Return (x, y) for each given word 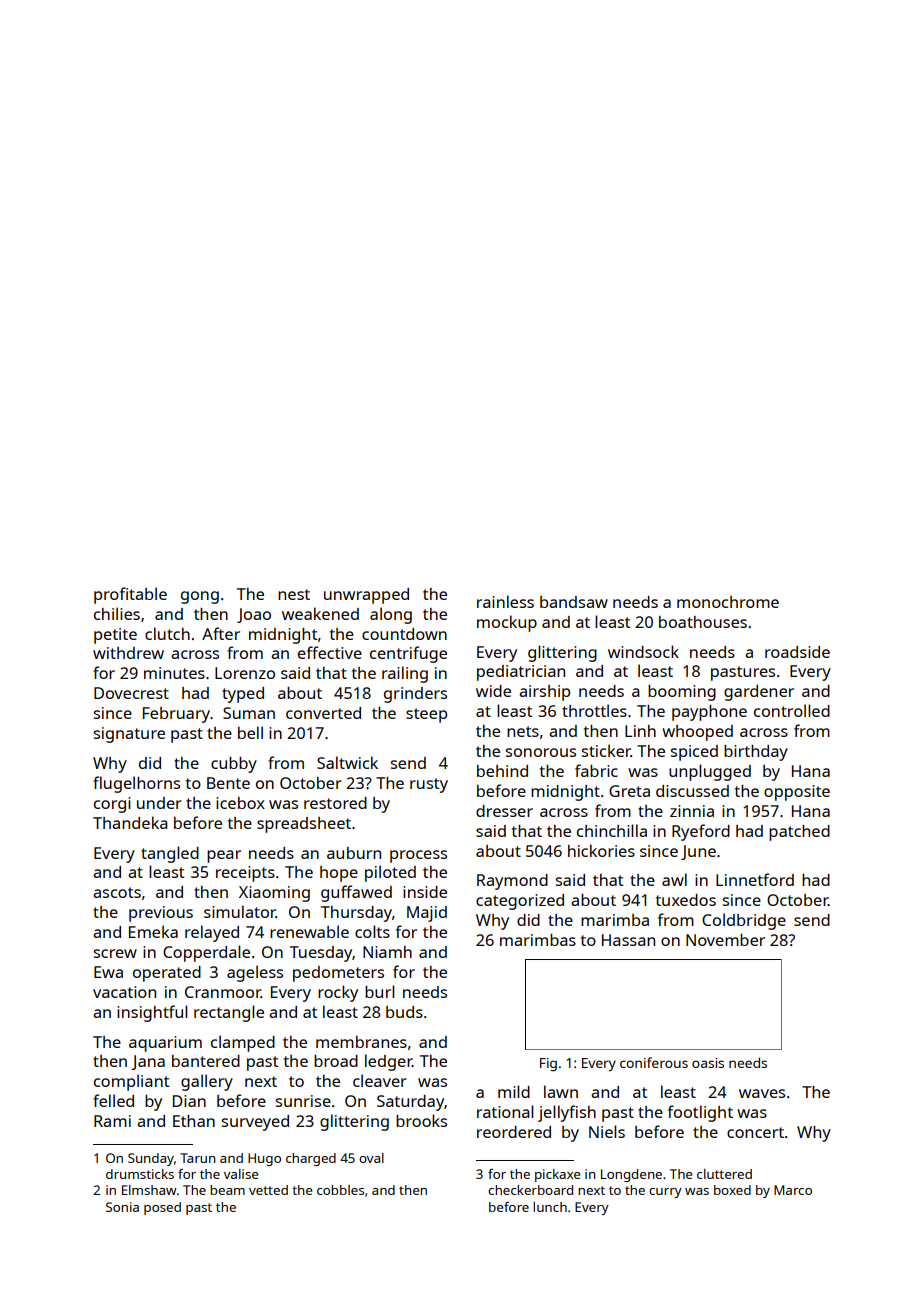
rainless (505, 601)
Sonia (122, 1207)
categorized (520, 902)
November (725, 940)
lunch (550, 1207)
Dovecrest (131, 693)
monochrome (728, 602)
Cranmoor (223, 992)
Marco (793, 1190)
